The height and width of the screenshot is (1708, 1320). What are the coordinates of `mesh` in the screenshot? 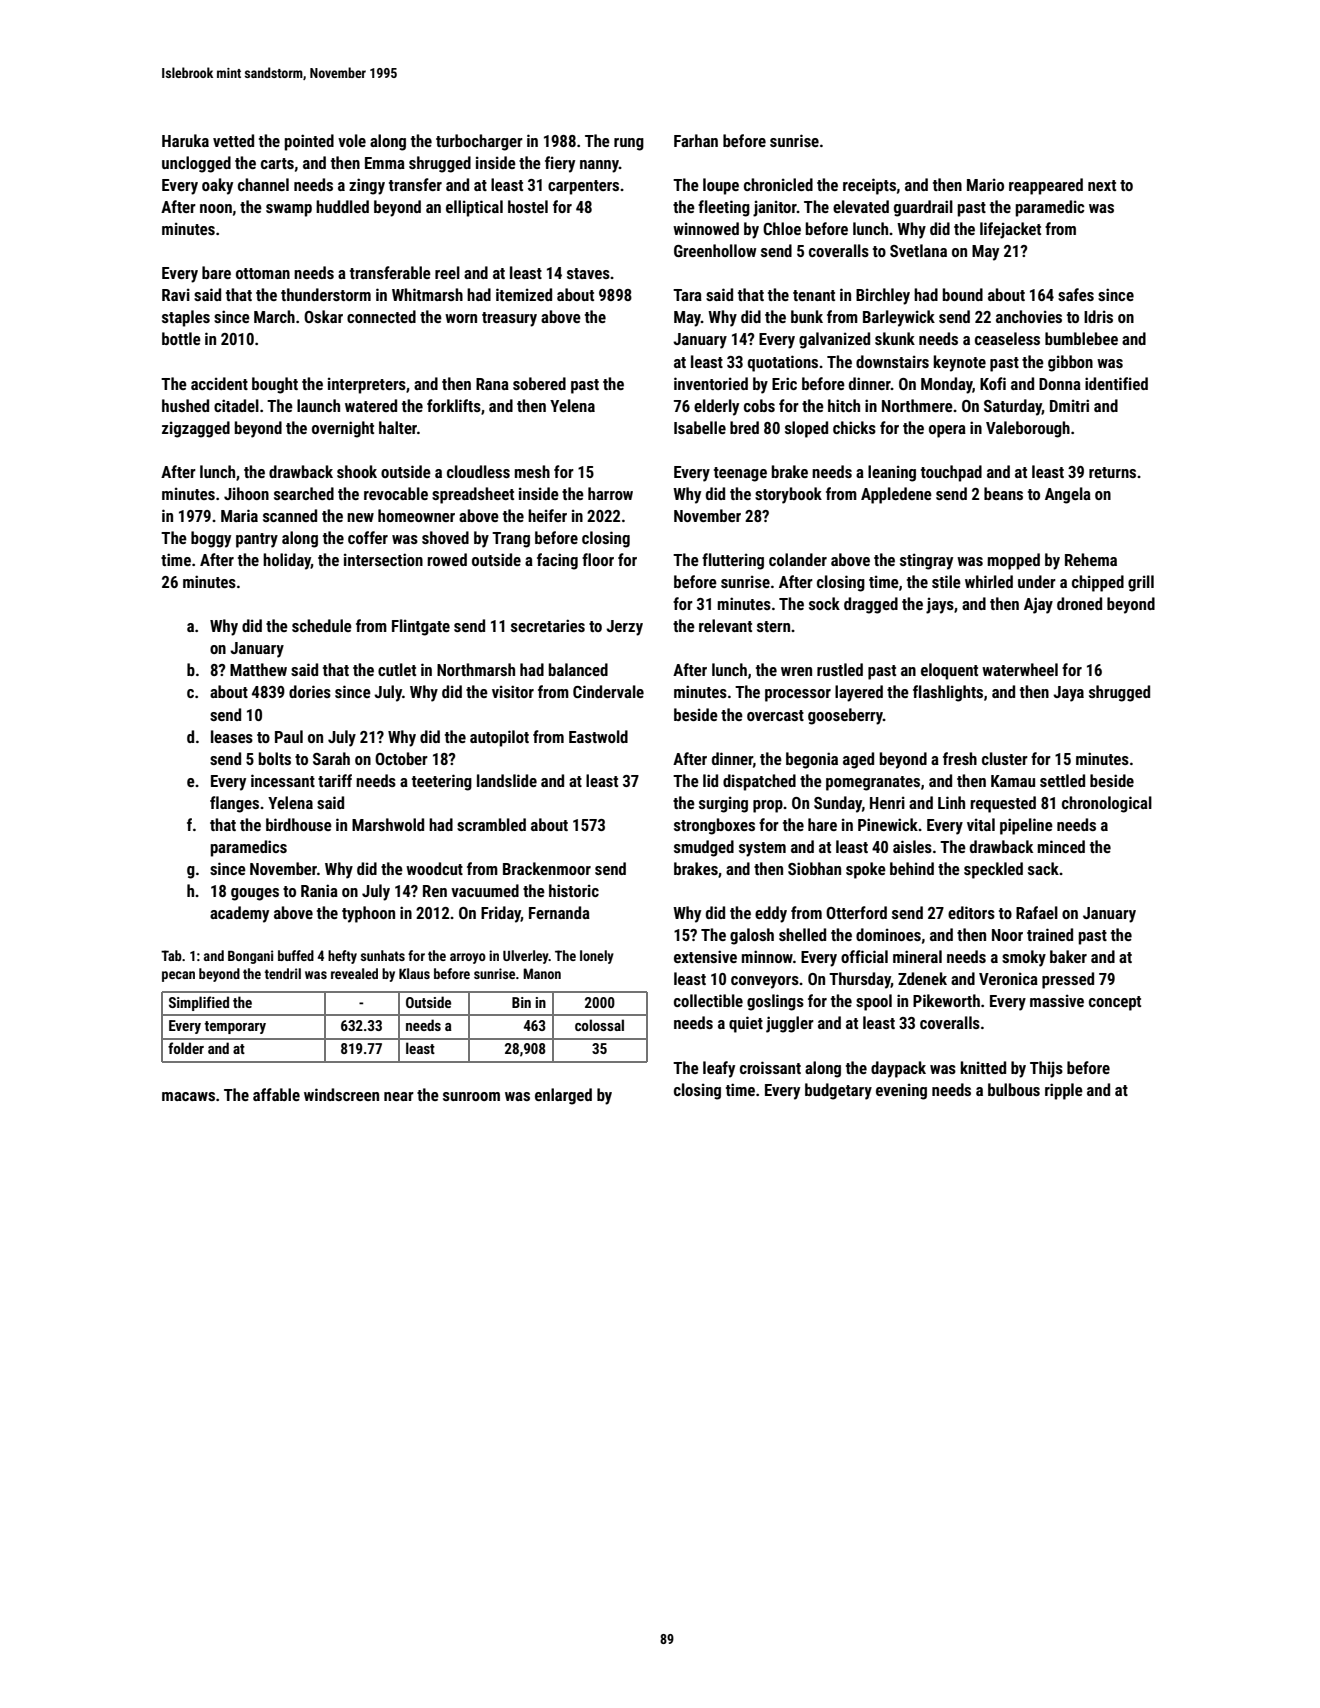 It's located at (532, 471).
